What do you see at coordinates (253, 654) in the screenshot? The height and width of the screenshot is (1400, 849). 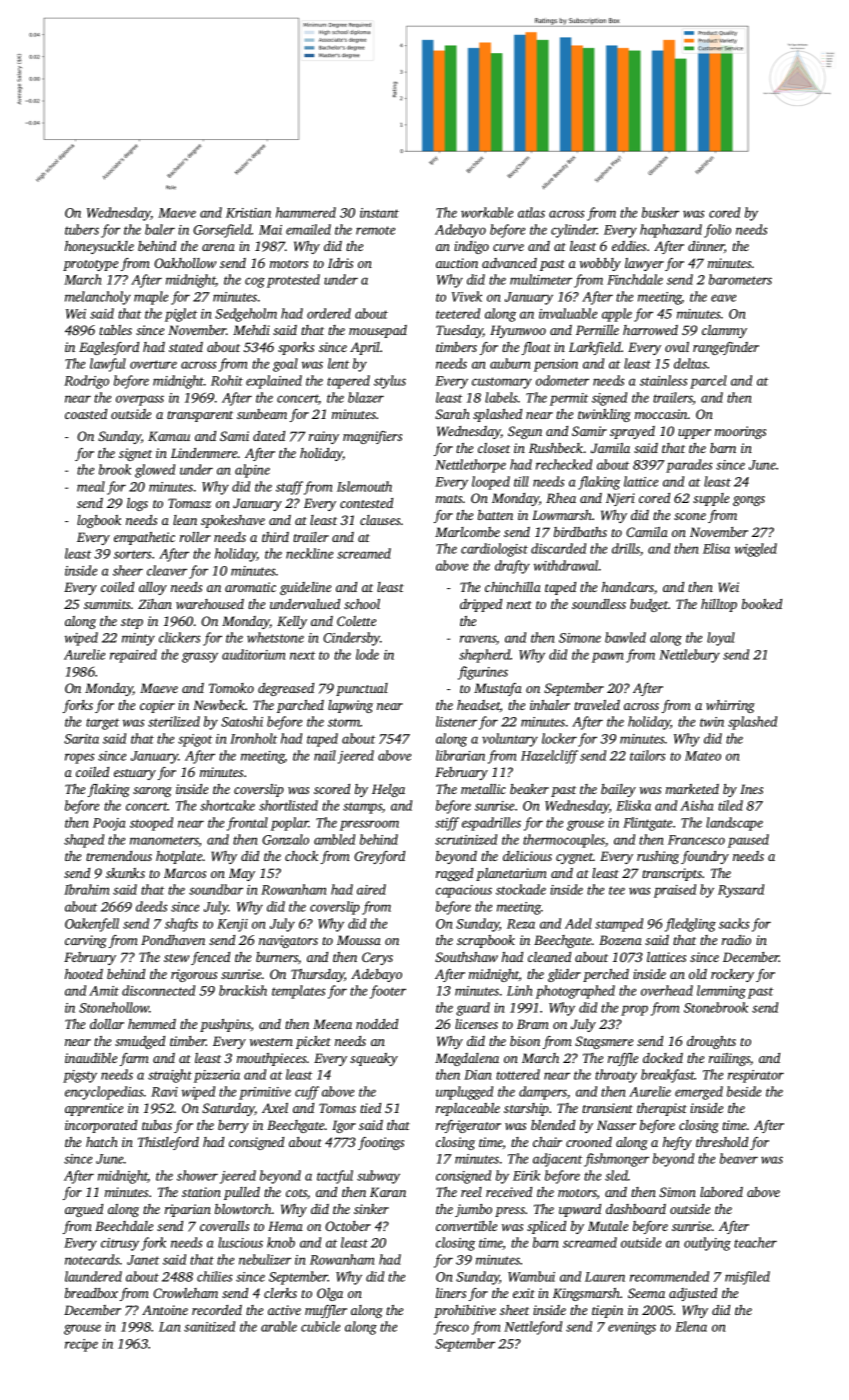 I see `auditorium` at bounding box center [253, 654].
